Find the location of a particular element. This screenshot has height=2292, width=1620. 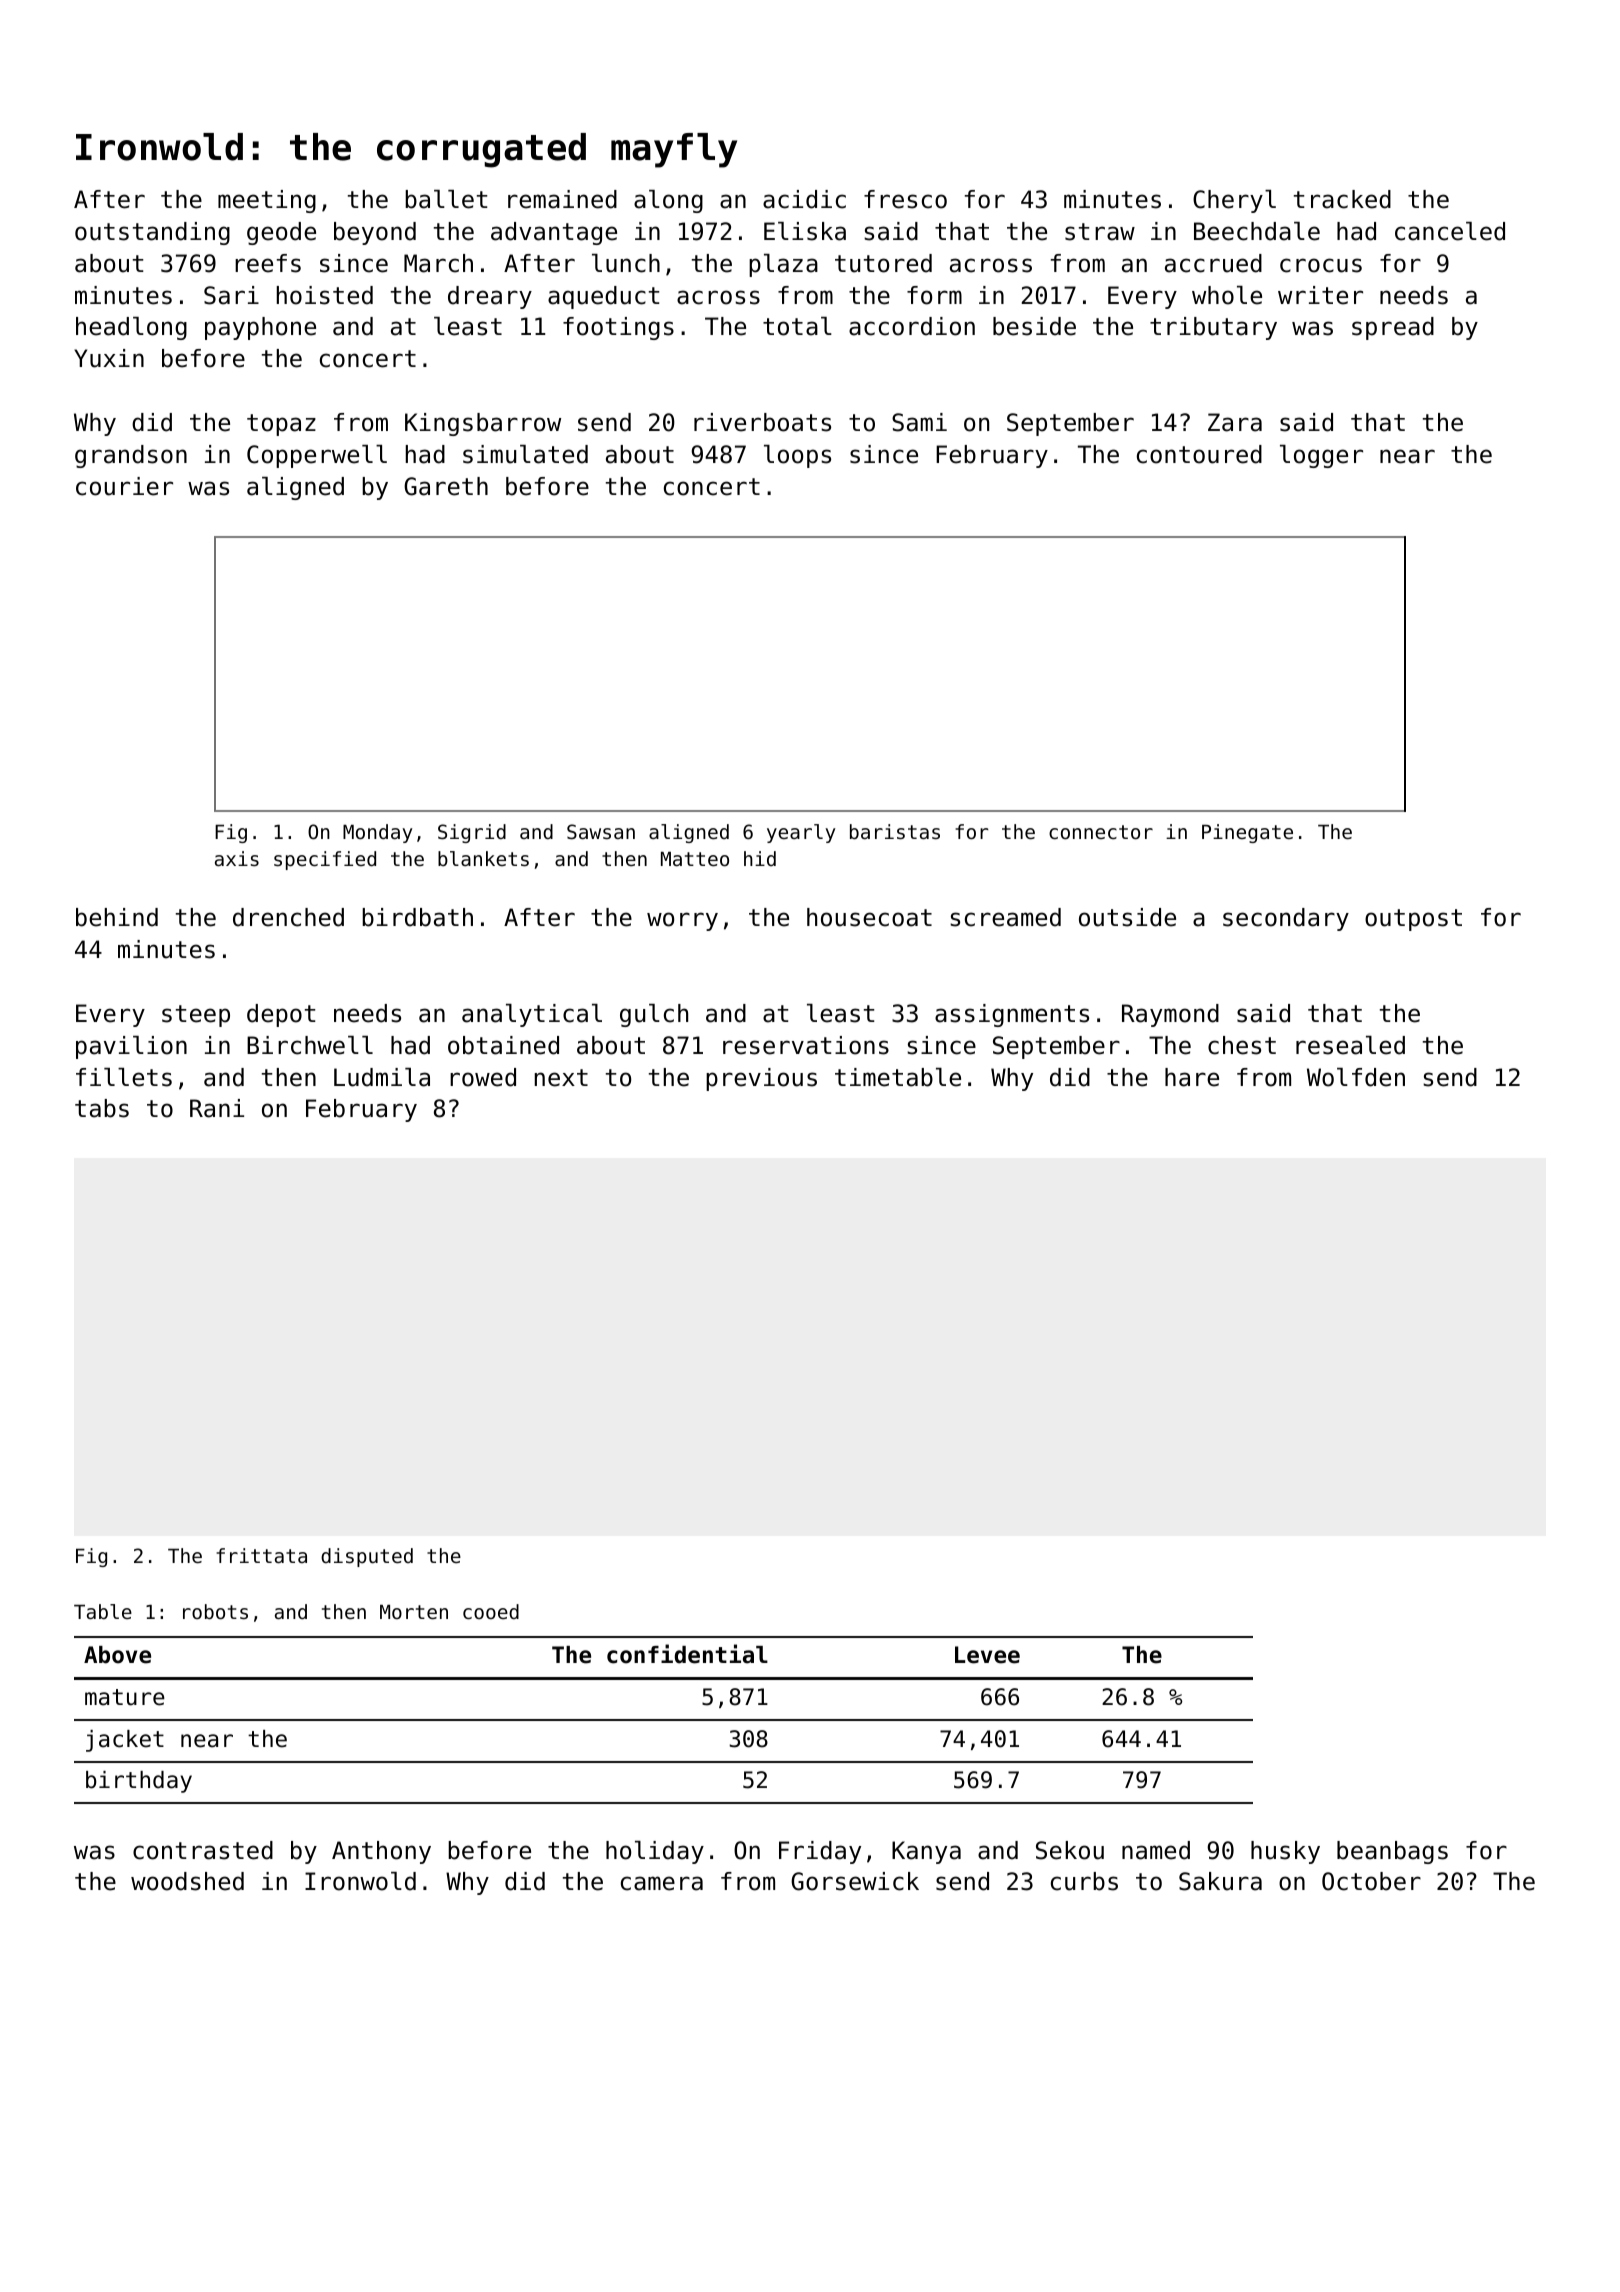

housecoat is located at coordinates (869, 917).
